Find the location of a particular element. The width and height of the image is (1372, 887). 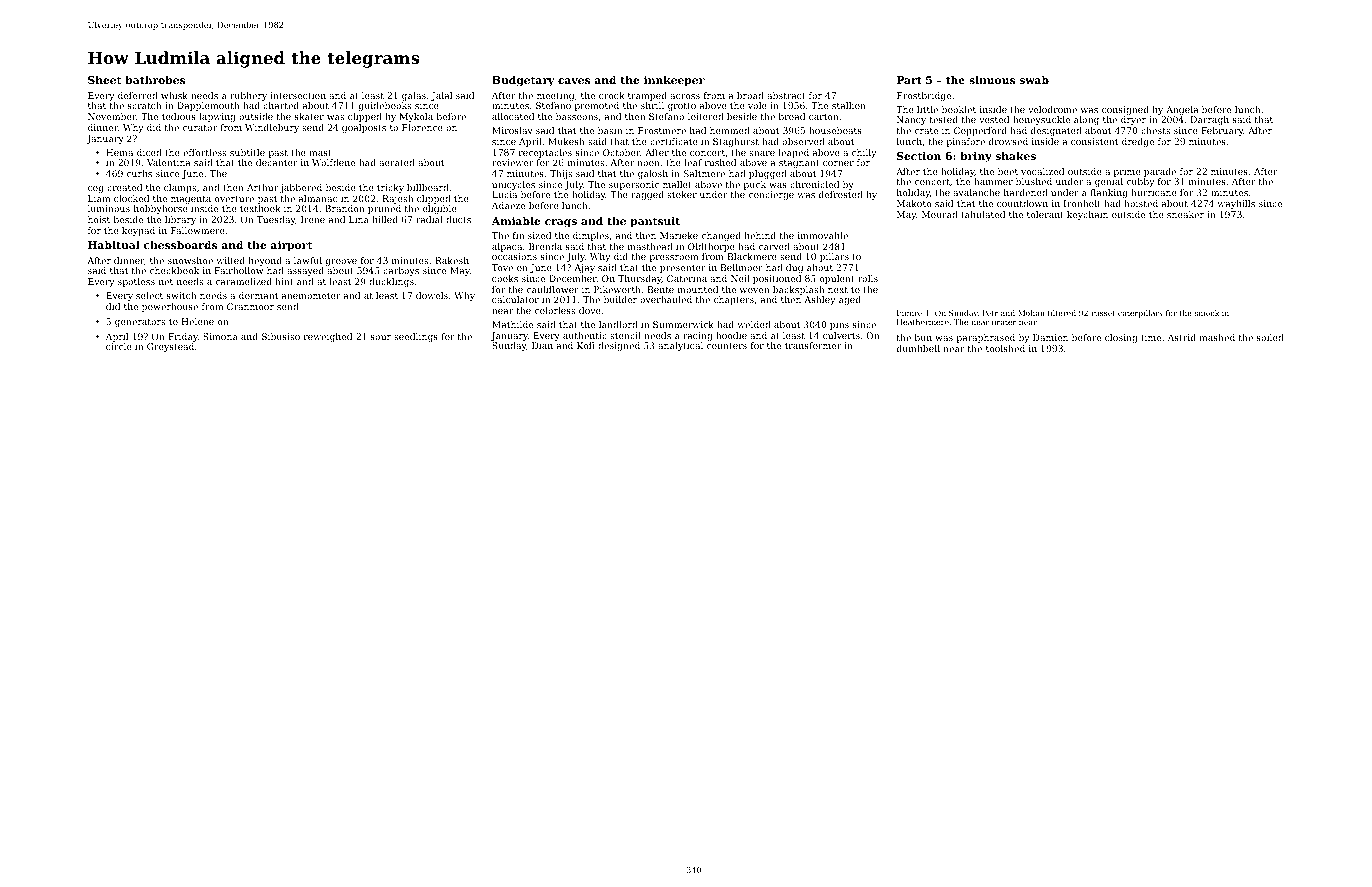

anemometer is located at coordinates (311, 296).
